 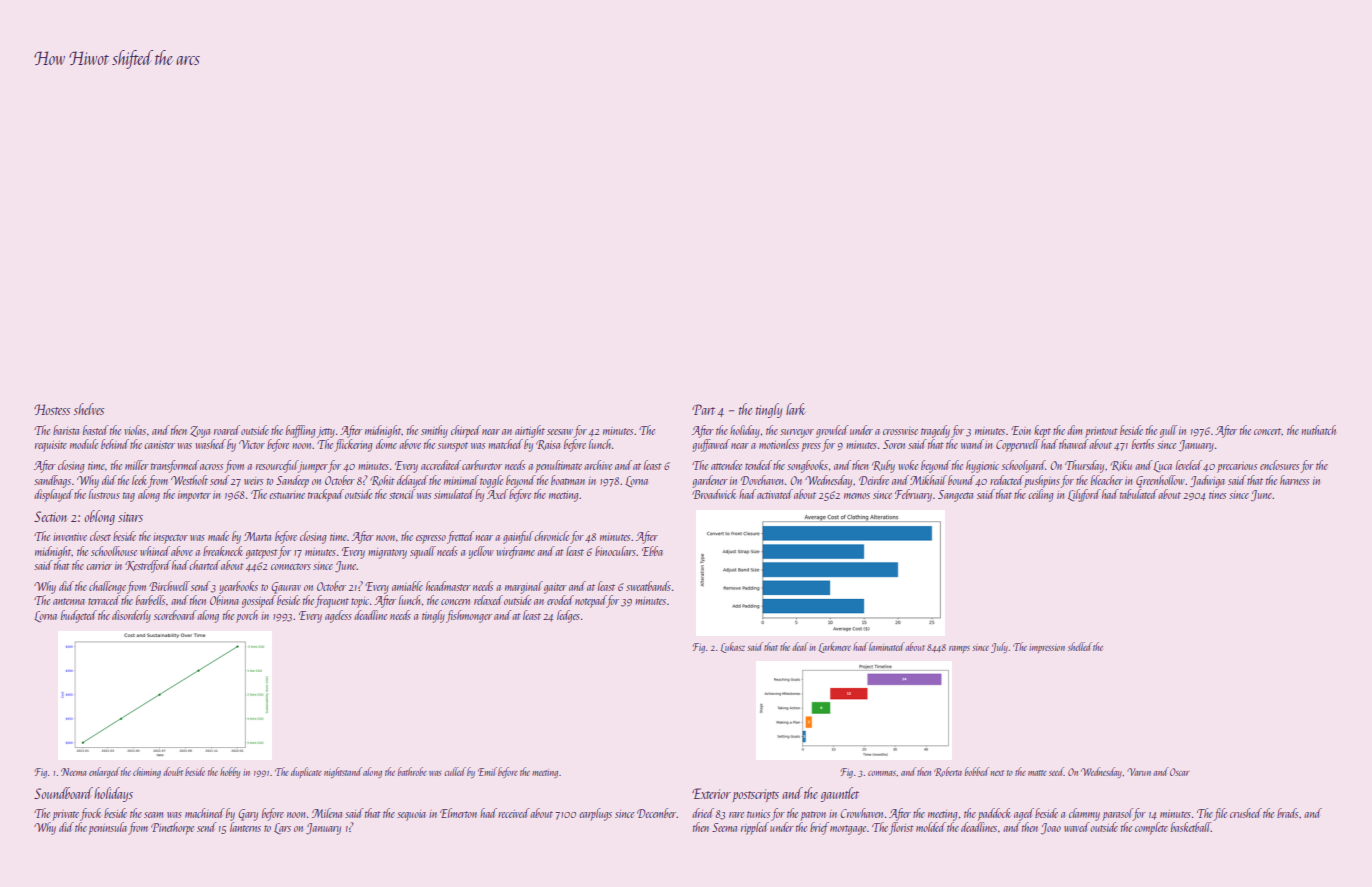 I want to click on estuarine, so click(x=287, y=495).
